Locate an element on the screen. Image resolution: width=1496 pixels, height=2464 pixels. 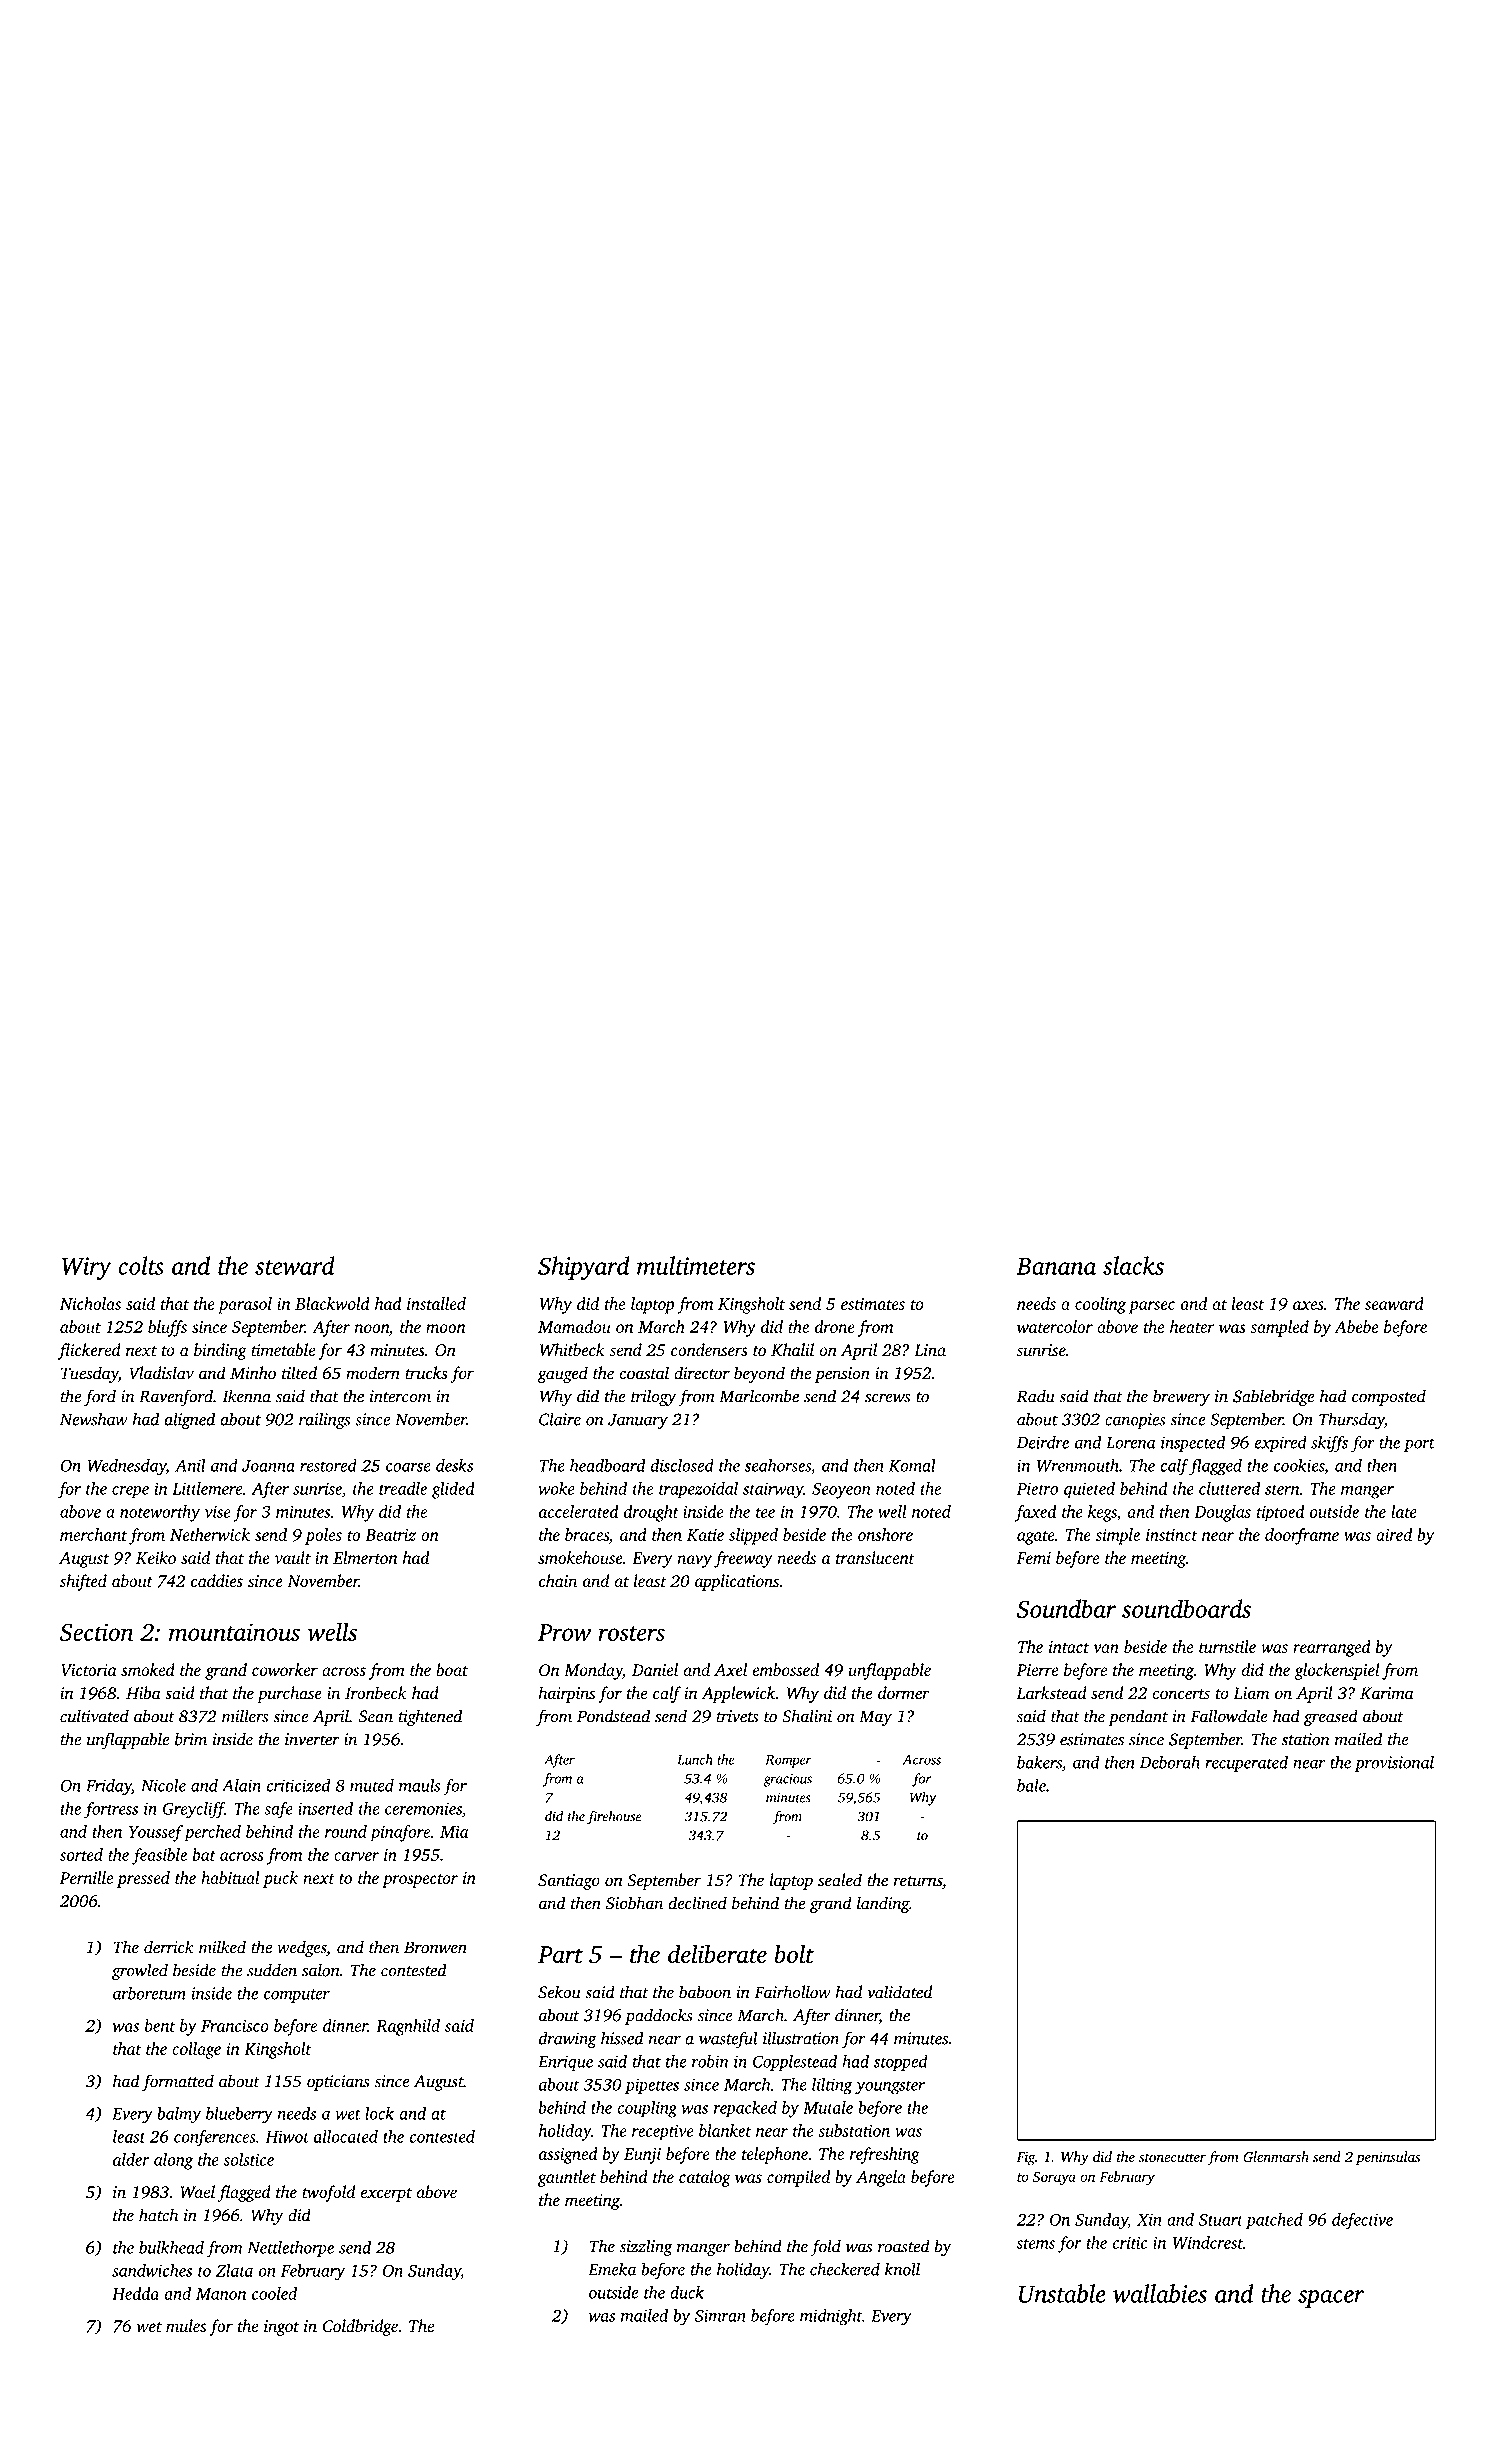
roasted is located at coordinates (904, 2246).
